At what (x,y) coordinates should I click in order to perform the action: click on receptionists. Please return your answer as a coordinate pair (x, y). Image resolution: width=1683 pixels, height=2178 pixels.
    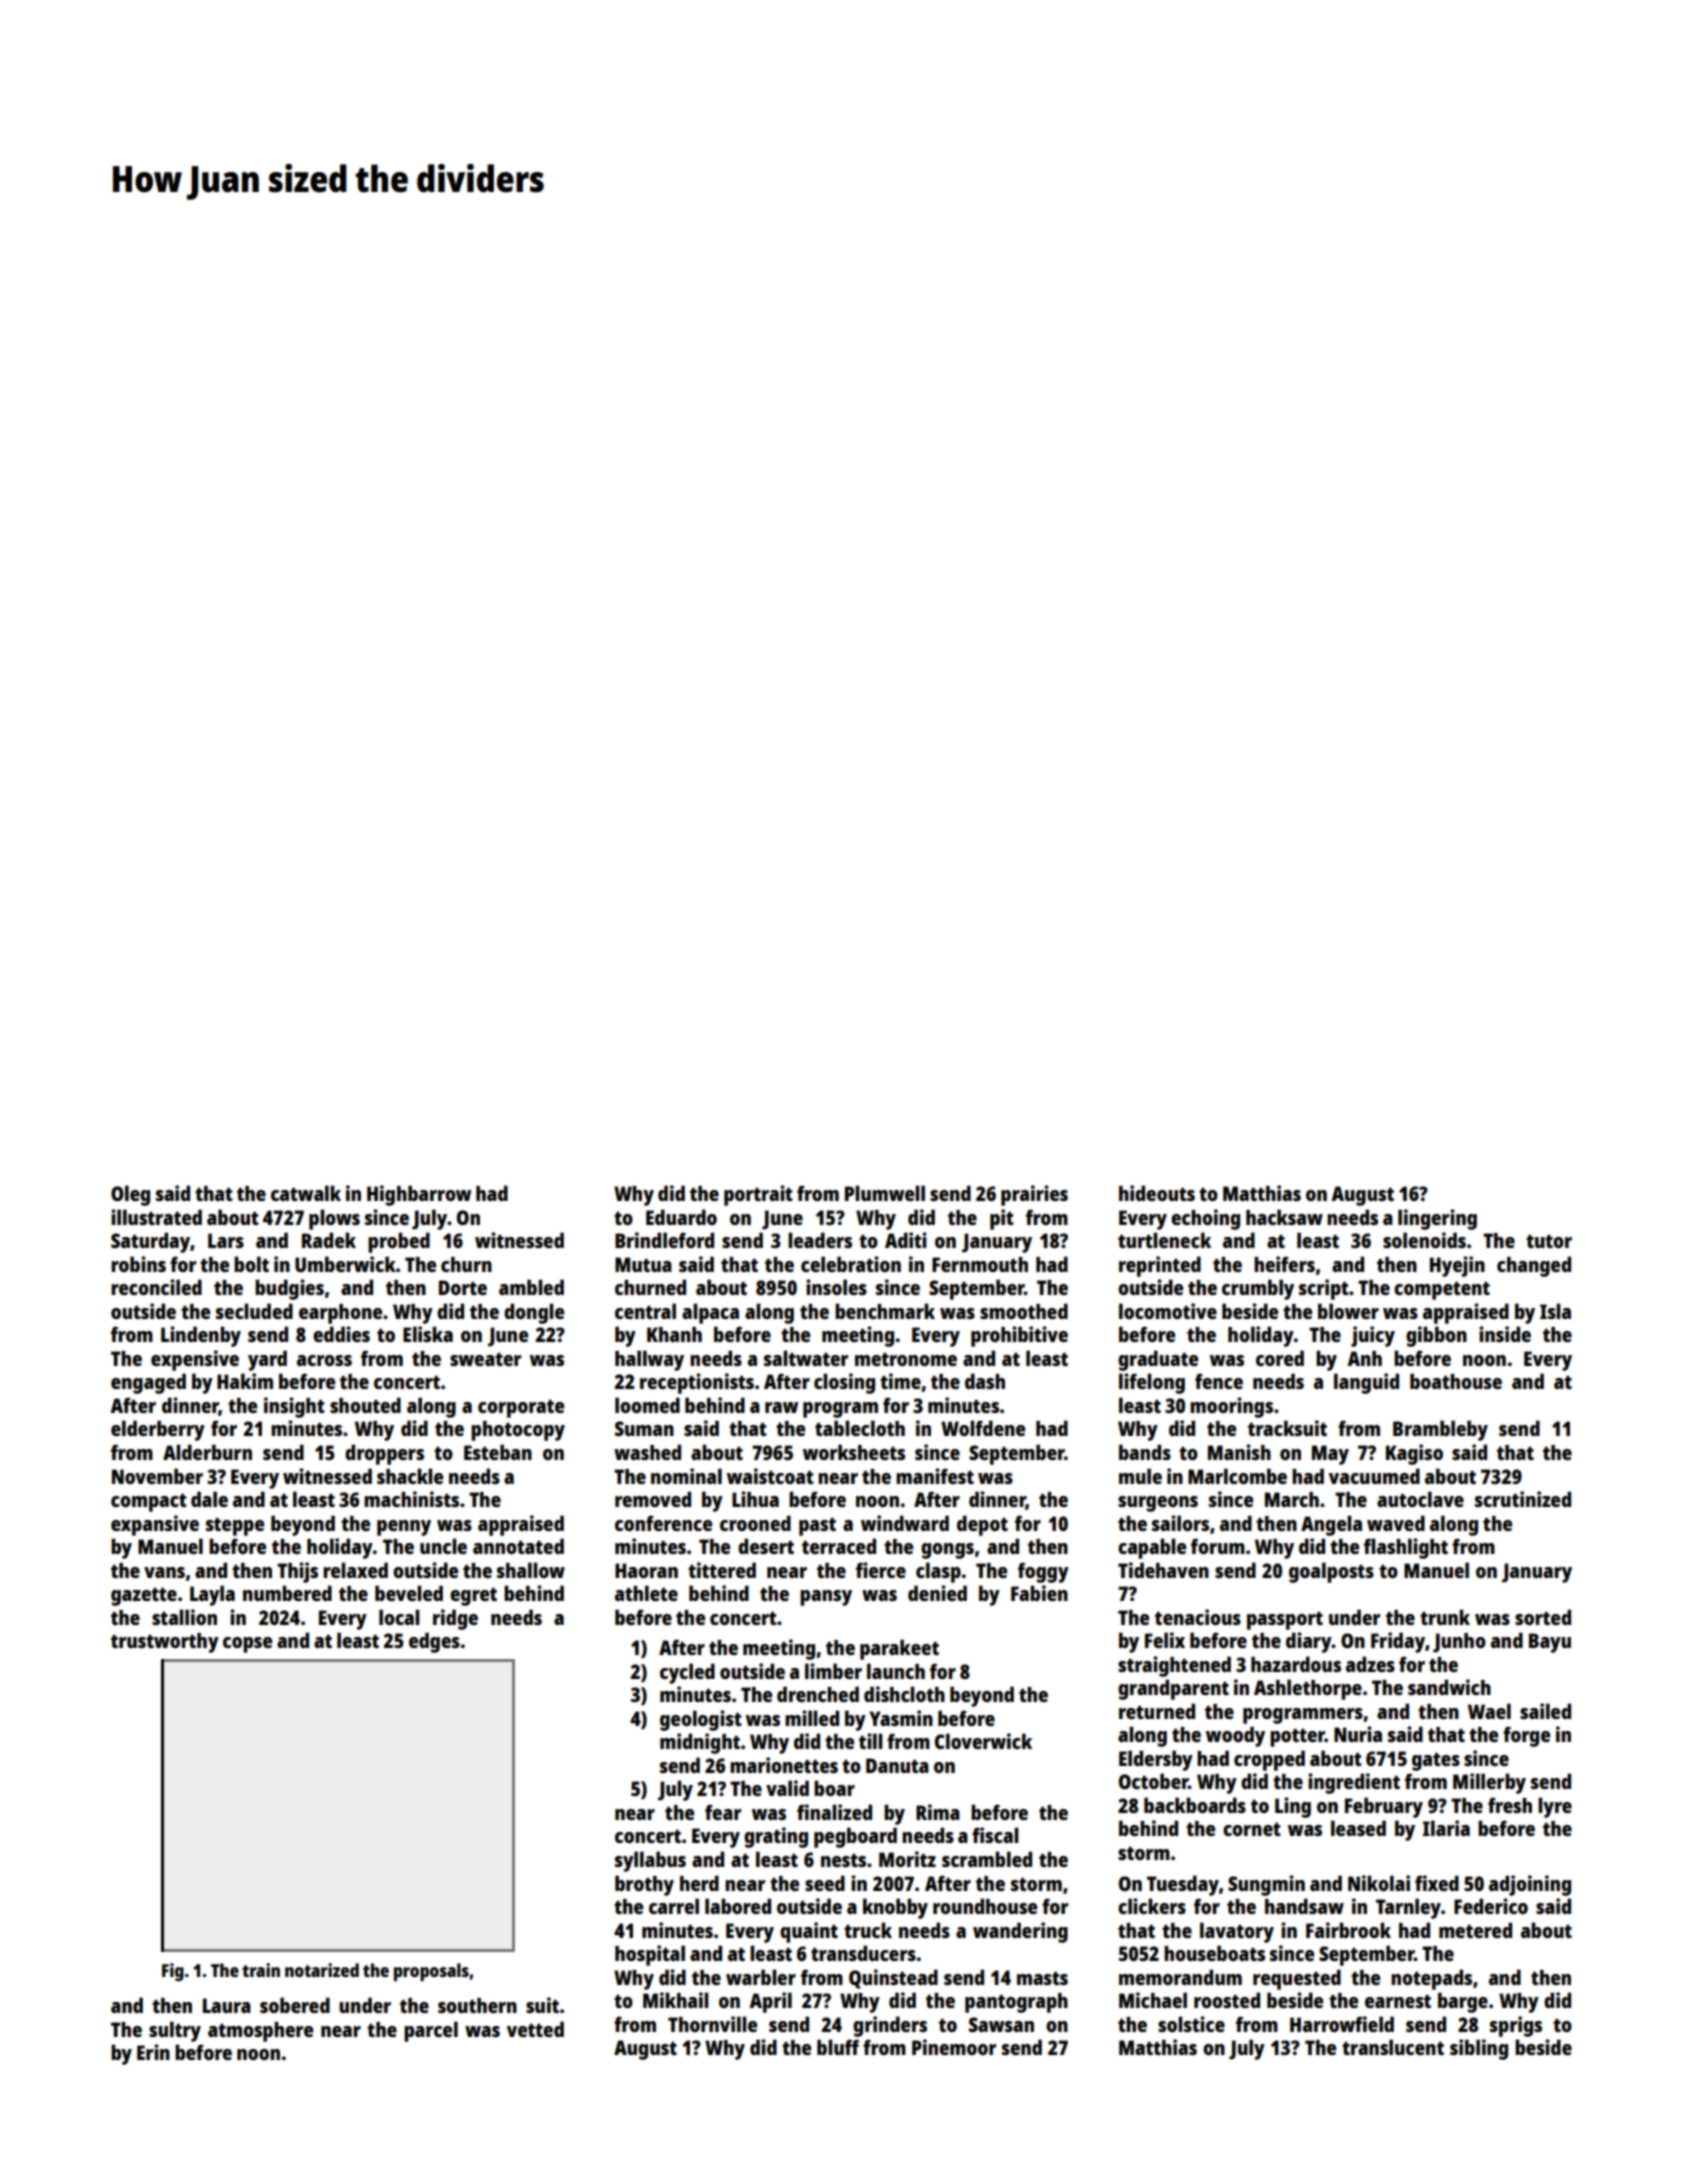
    Looking at the image, I should click on (697, 1383).
